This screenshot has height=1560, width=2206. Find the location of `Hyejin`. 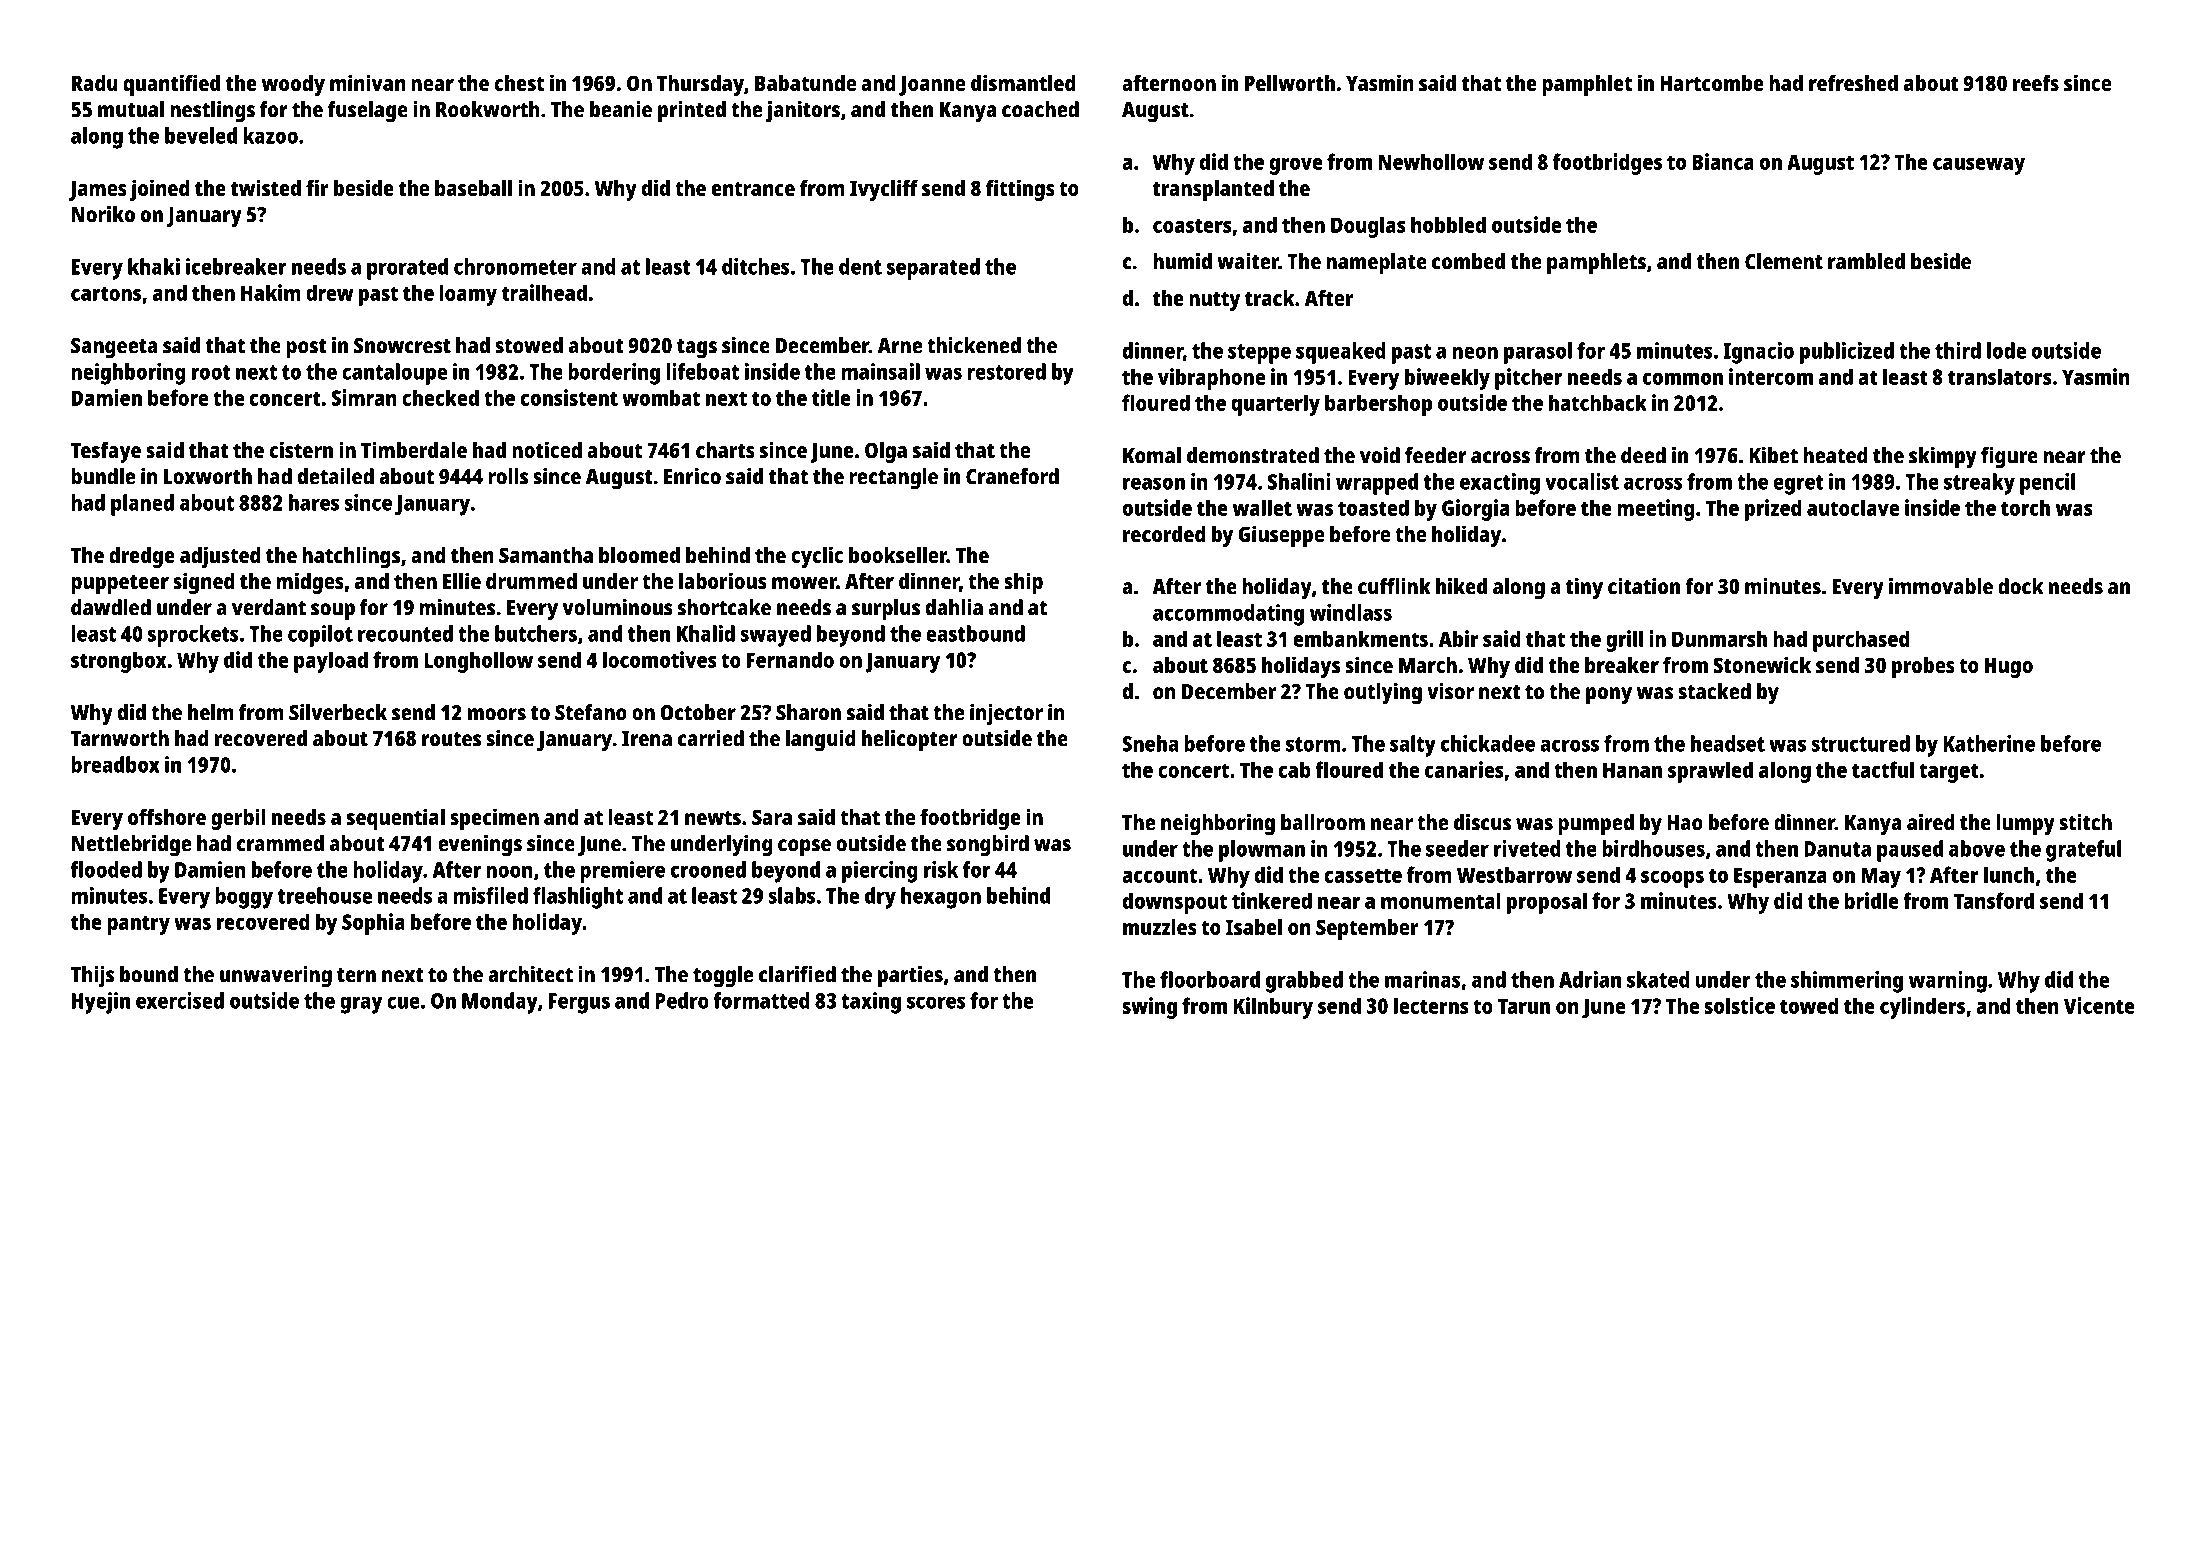

Hyejin is located at coordinates (101, 1003).
